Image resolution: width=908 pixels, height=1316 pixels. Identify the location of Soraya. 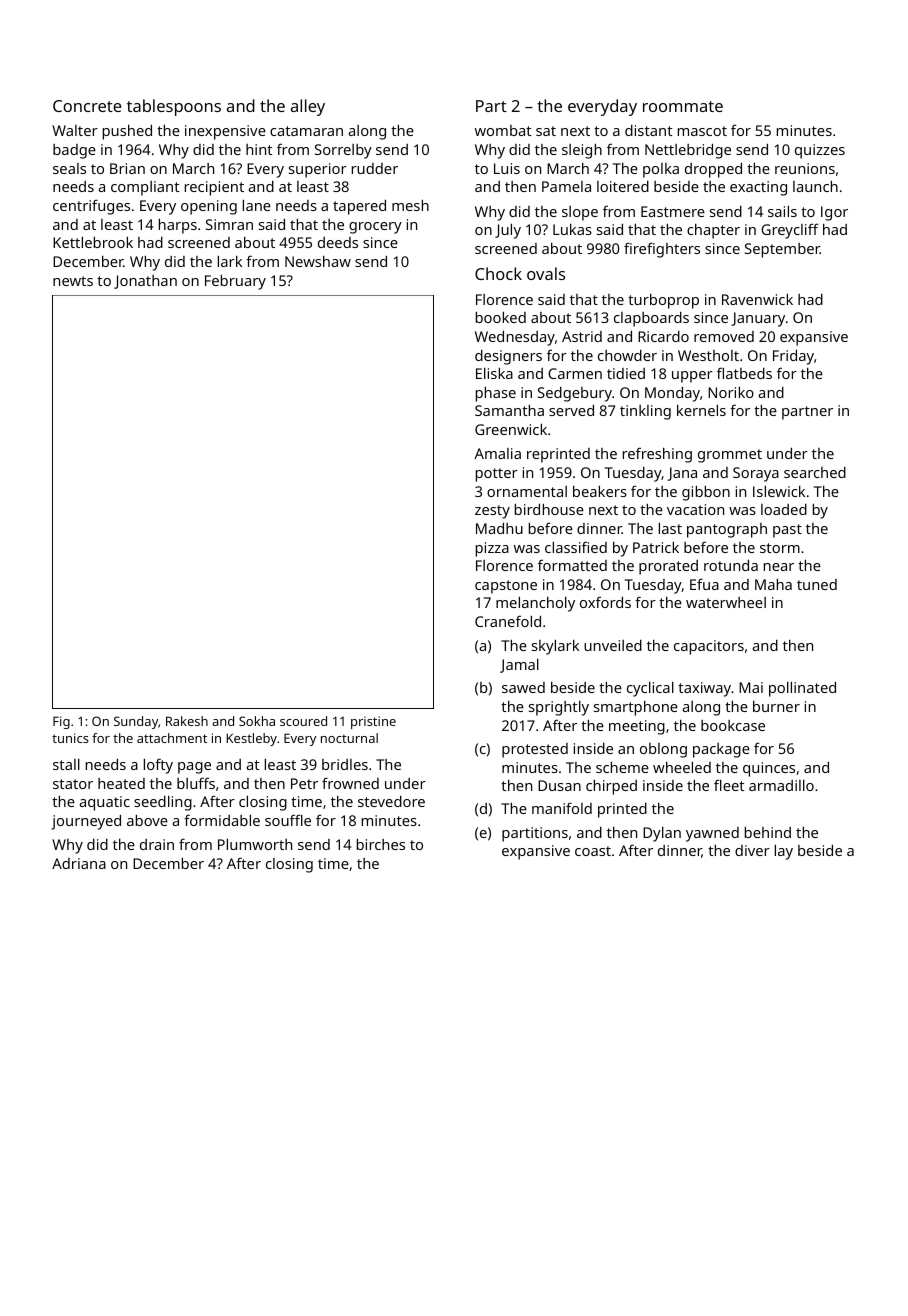
(756, 474).
